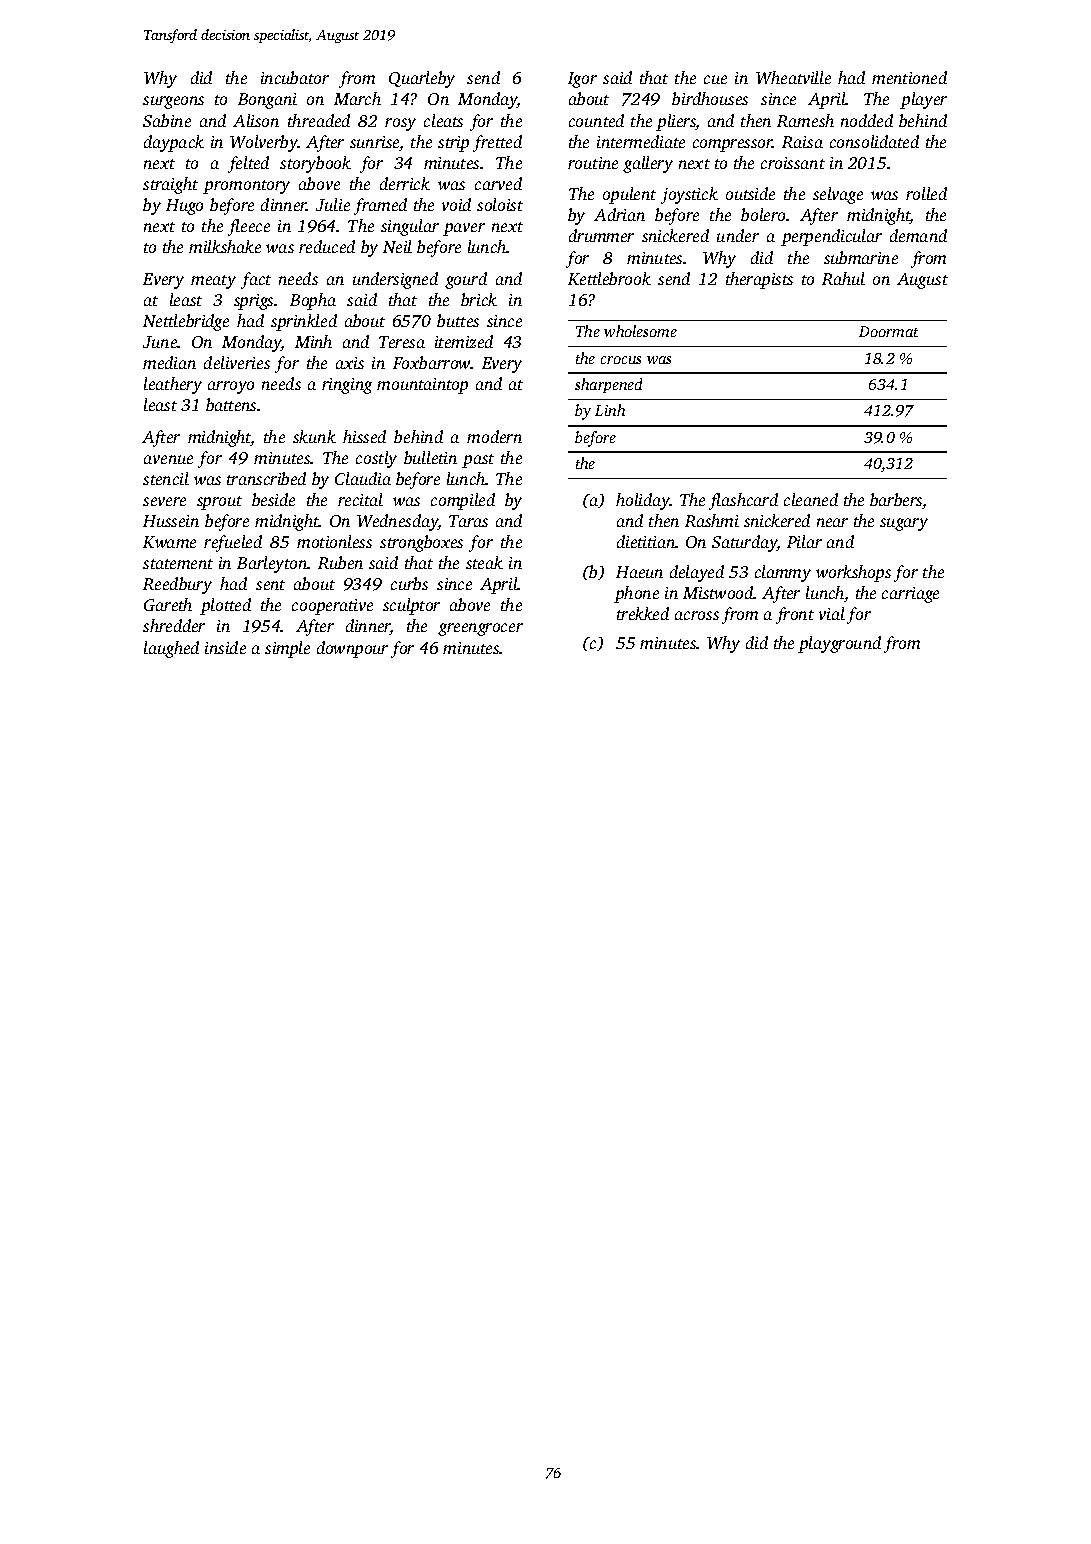 The image size is (1091, 1544). Describe the element at coordinates (582, 80) in the screenshot. I see `Igor` at that location.
